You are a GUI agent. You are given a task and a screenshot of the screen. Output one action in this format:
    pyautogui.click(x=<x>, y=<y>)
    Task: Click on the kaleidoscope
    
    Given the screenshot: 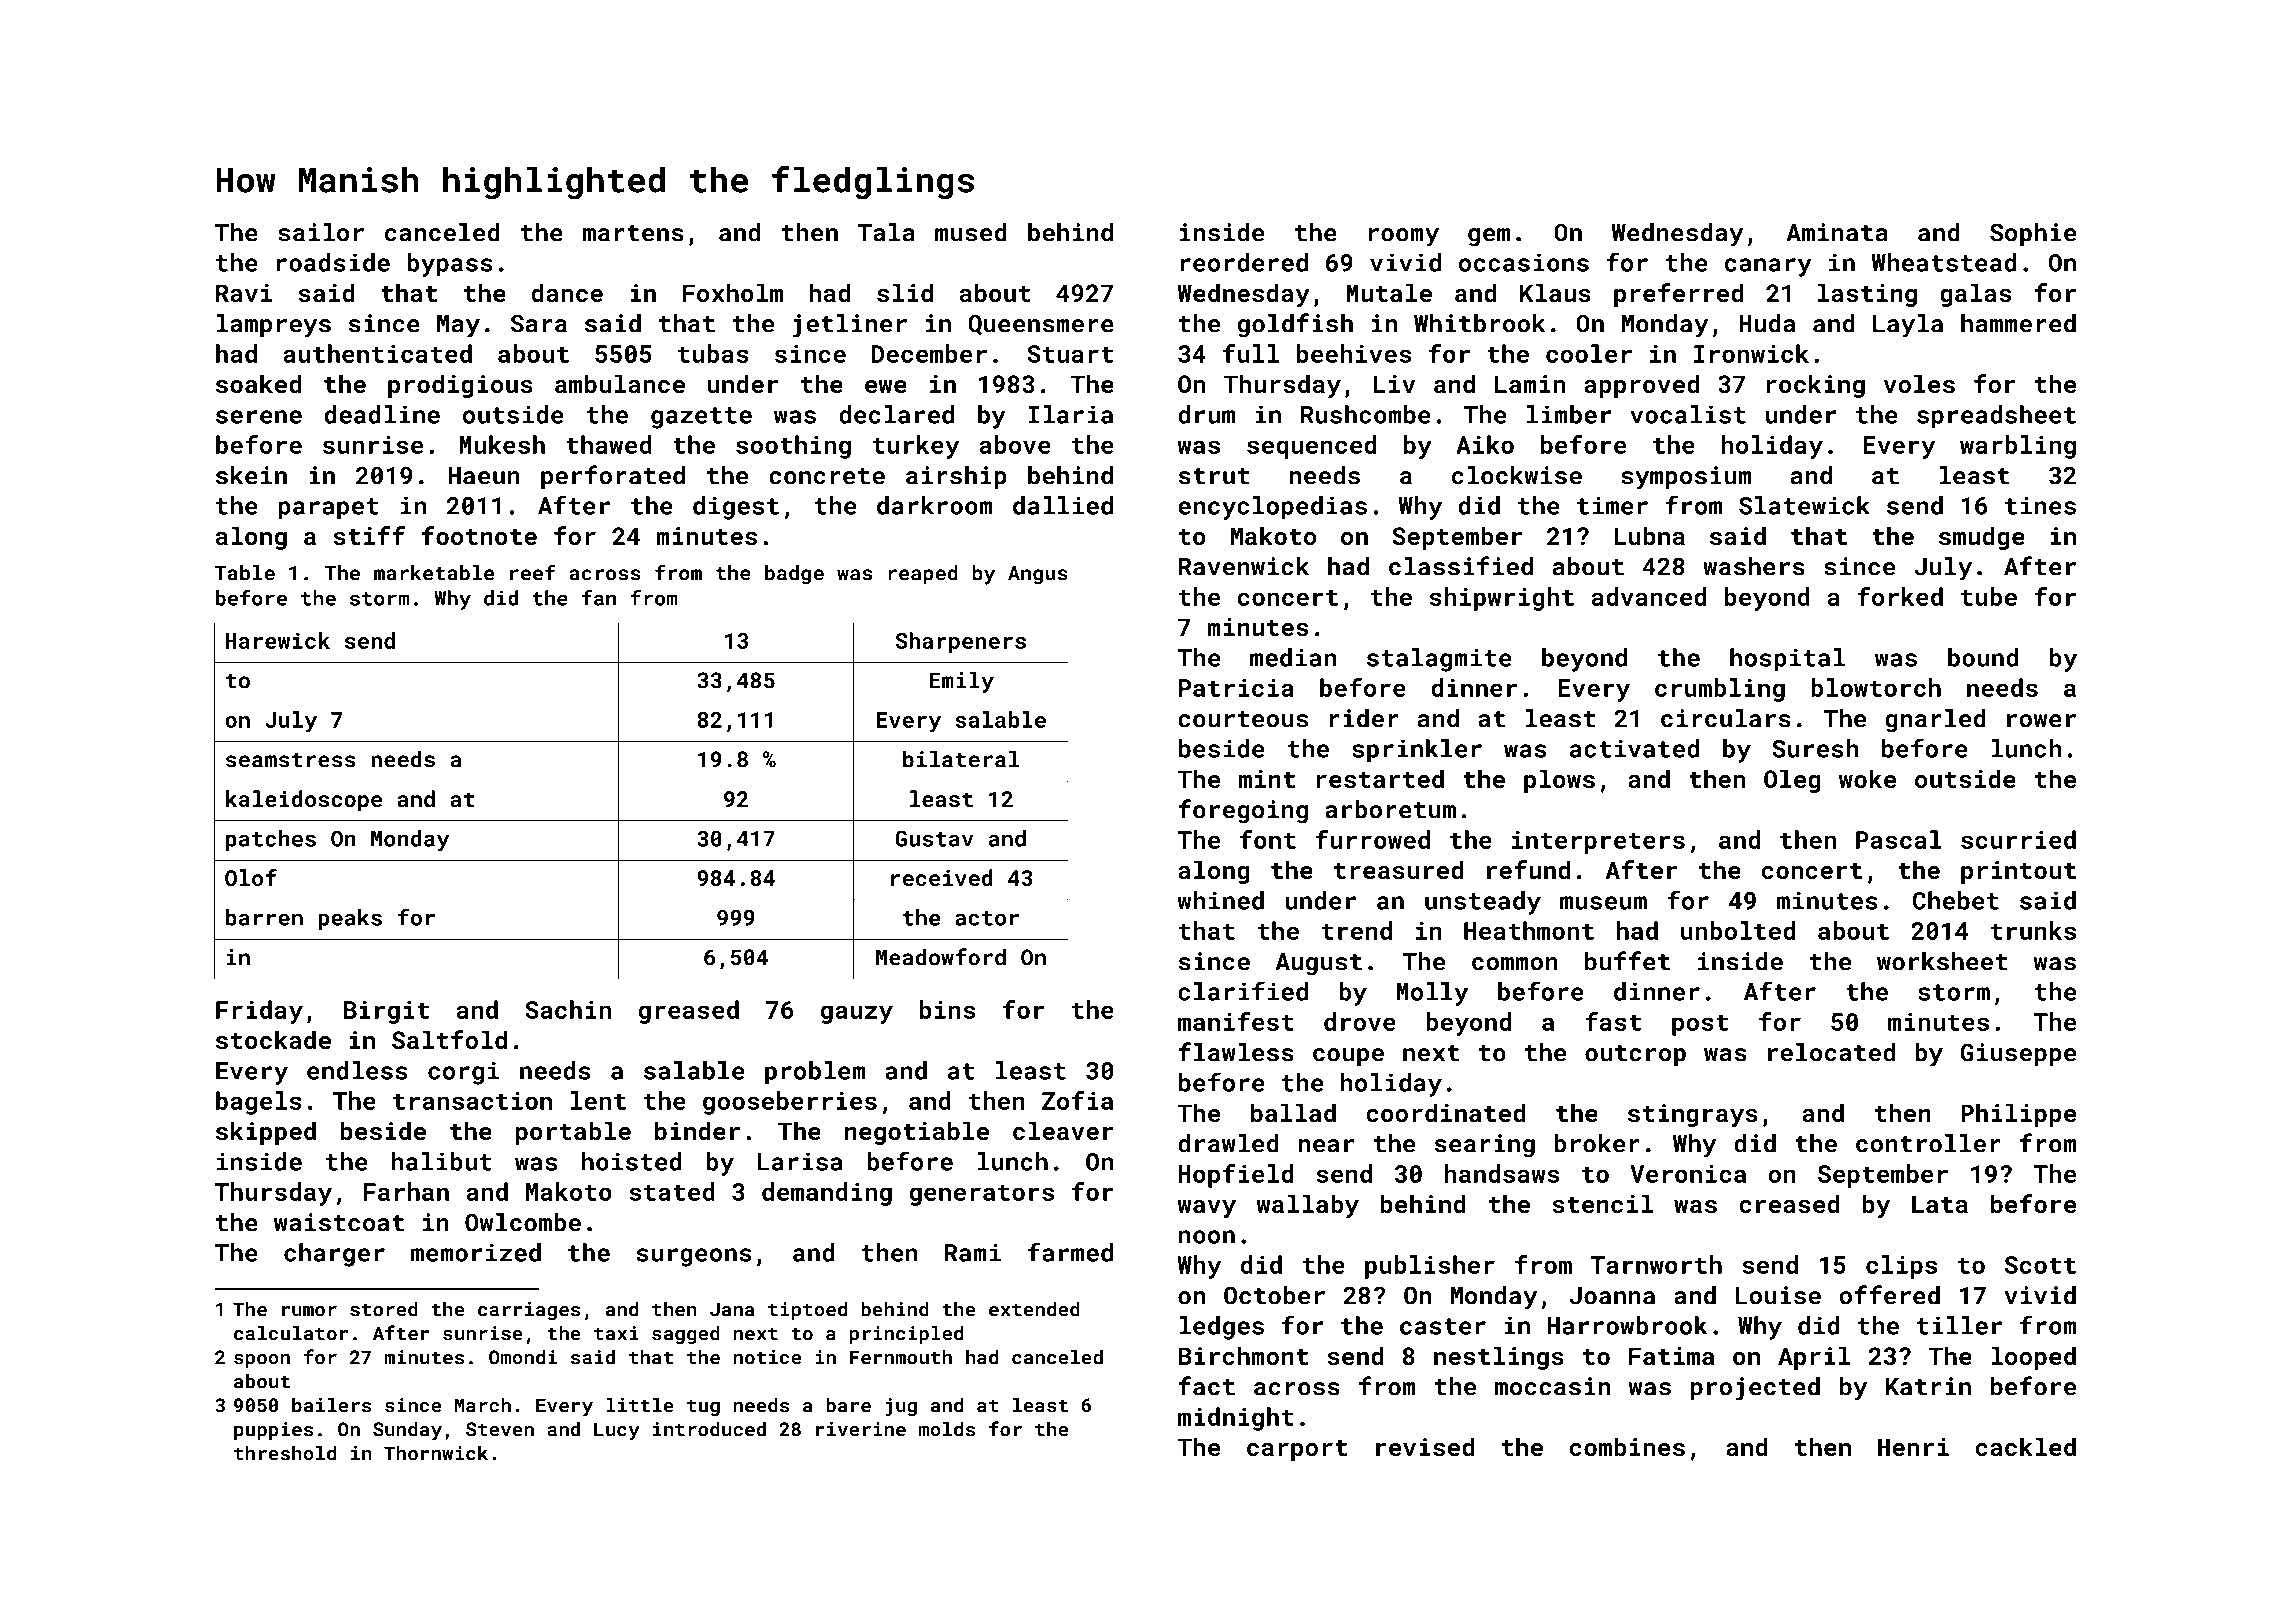 What is the action you would take?
    pyautogui.click(x=304, y=801)
